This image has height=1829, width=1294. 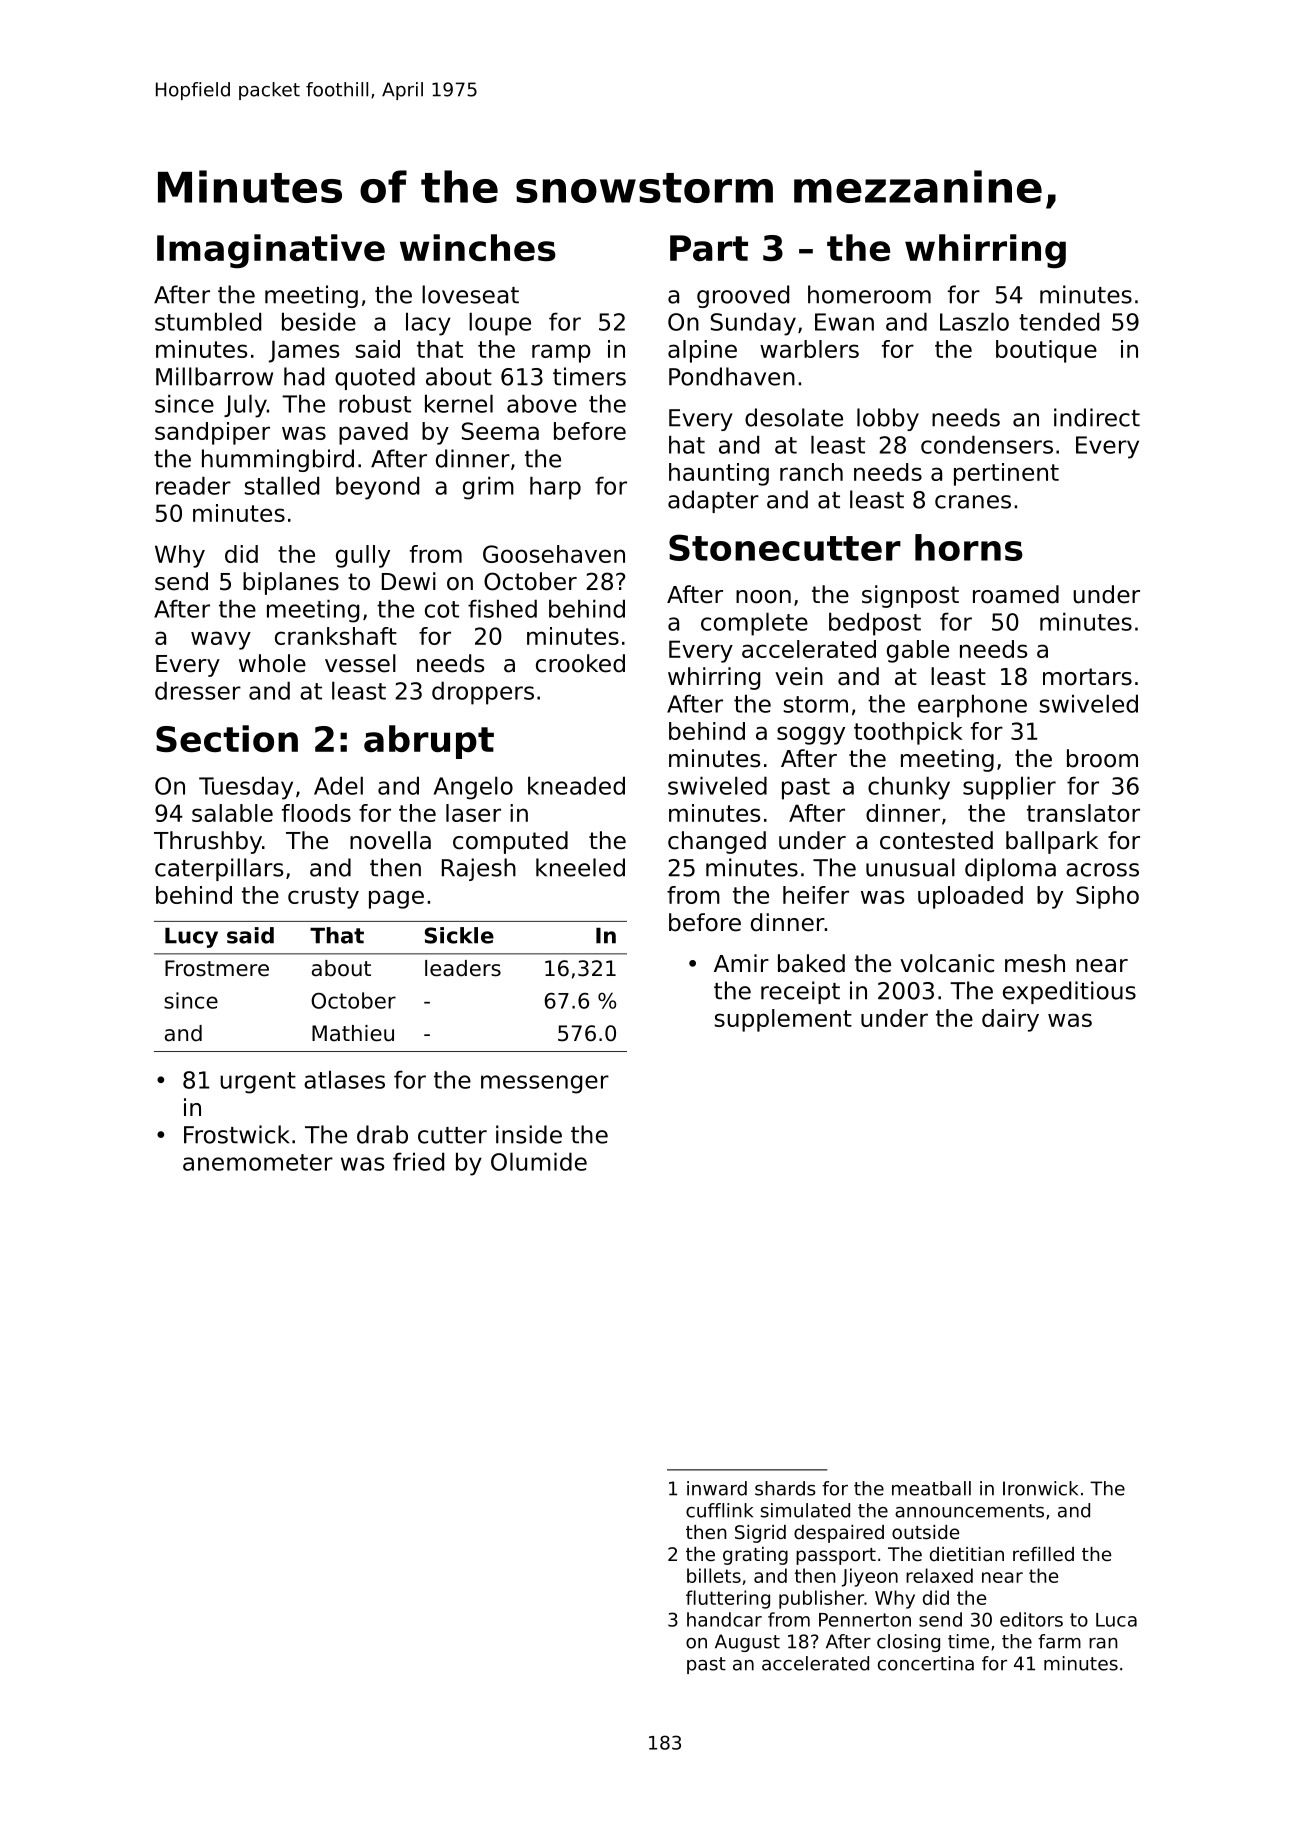 What do you see at coordinates (1035, 963) in the image?
I see `mesh` at bounding box center [1035, 963].
